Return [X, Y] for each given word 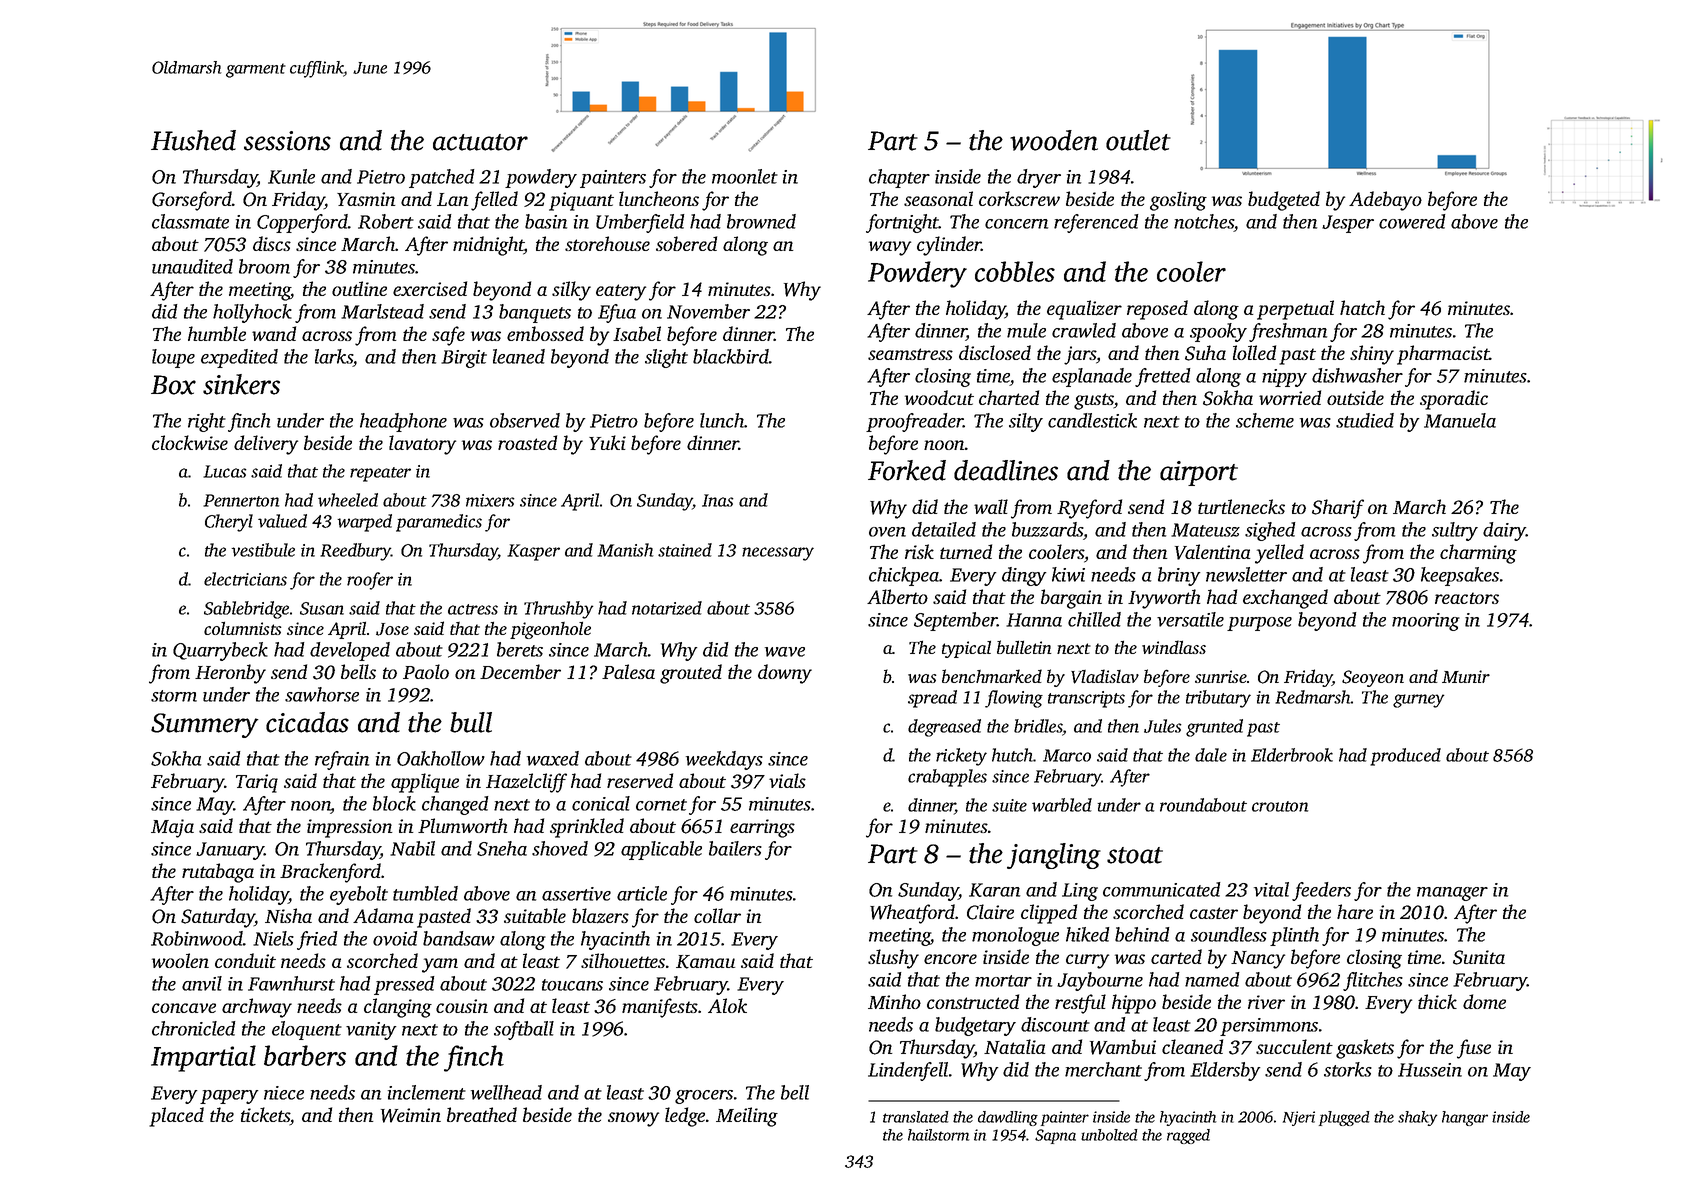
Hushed [193, 140]
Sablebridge [246, 610]
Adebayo [1385, 201]
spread [932, 699]
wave [785, 652]
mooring [1426, 622]
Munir [1466, 676]
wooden [1054, 140]
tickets [265, 1116]
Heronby [230, 674]
